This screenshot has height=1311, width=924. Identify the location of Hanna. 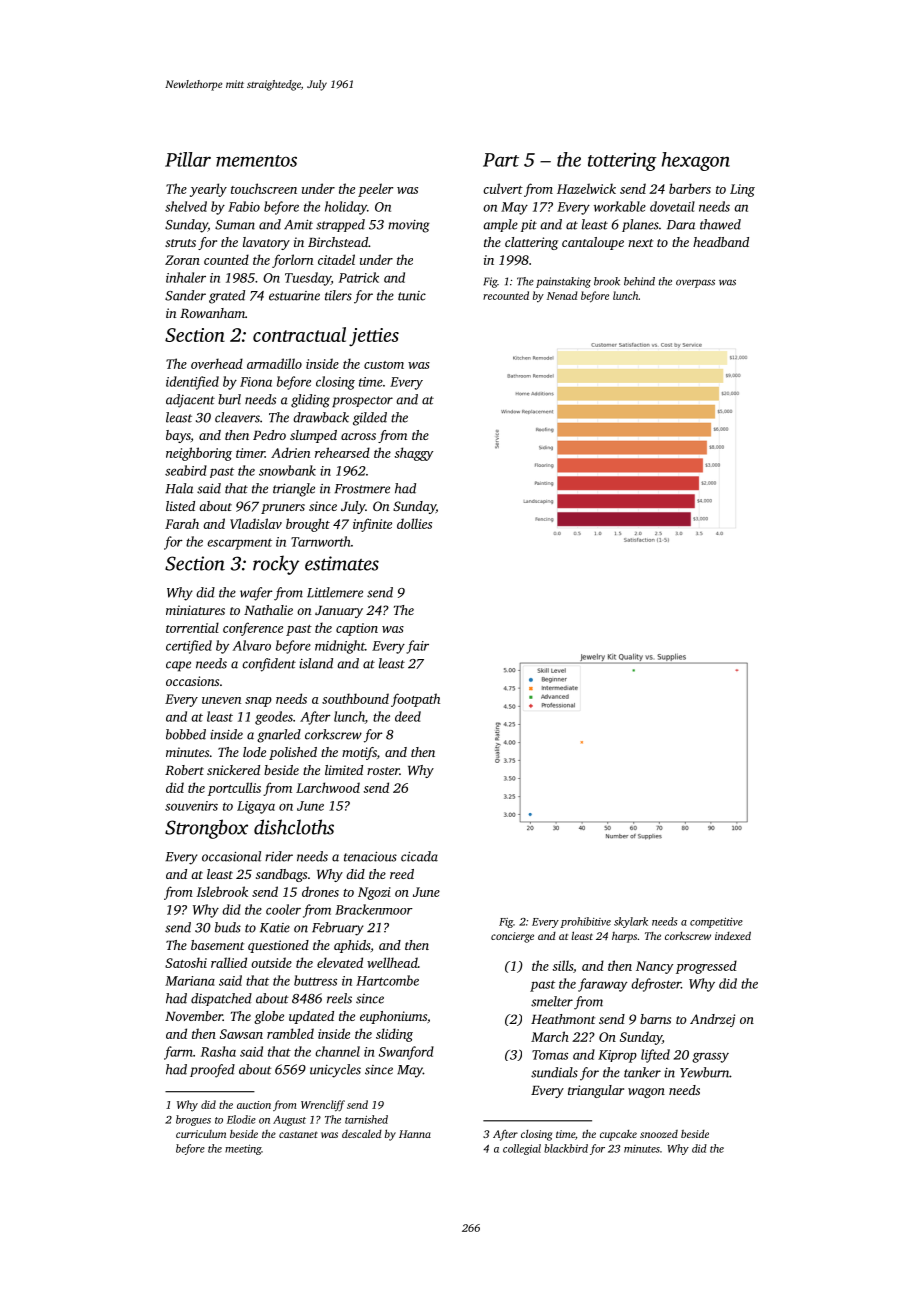
(415, 1134).
